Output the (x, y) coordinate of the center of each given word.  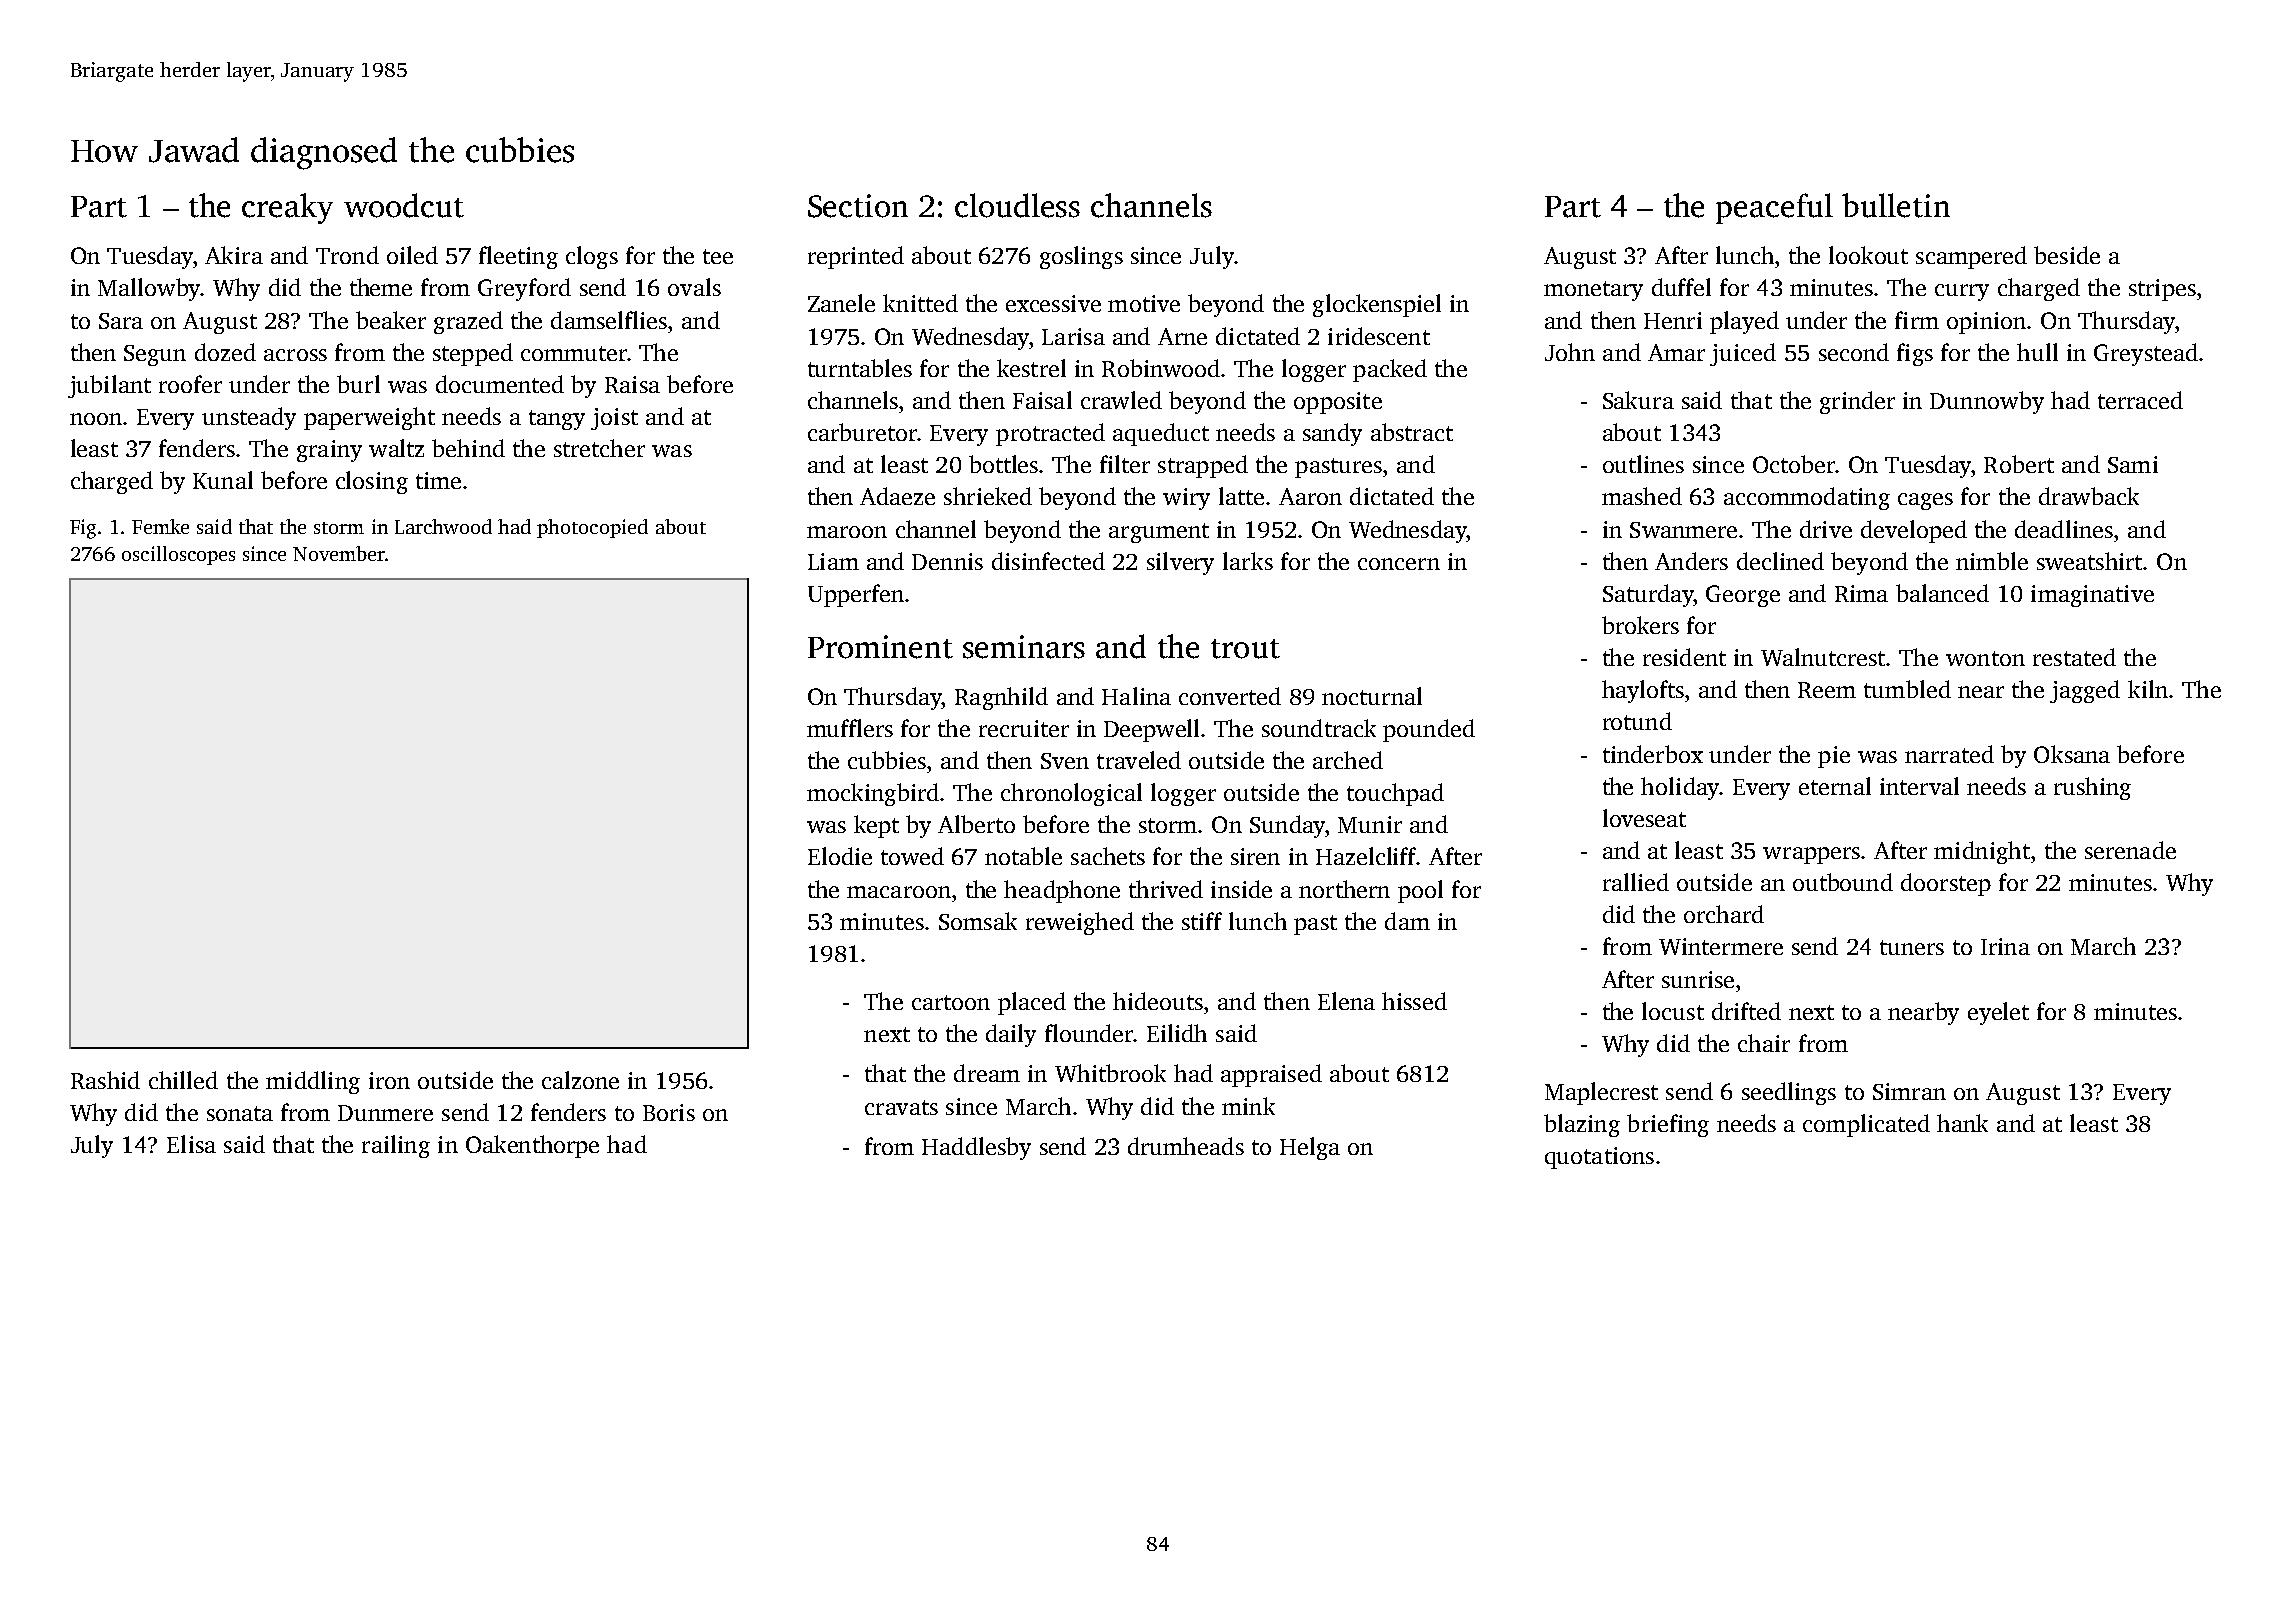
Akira (234, 255)
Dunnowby (1987, 402)
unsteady (249, 418)
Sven (1065, 761)
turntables (860, 368)
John (1570, 352)
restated (2074, 657)
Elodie (840, 856)
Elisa (191, 1144)
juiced (1743, 354)
